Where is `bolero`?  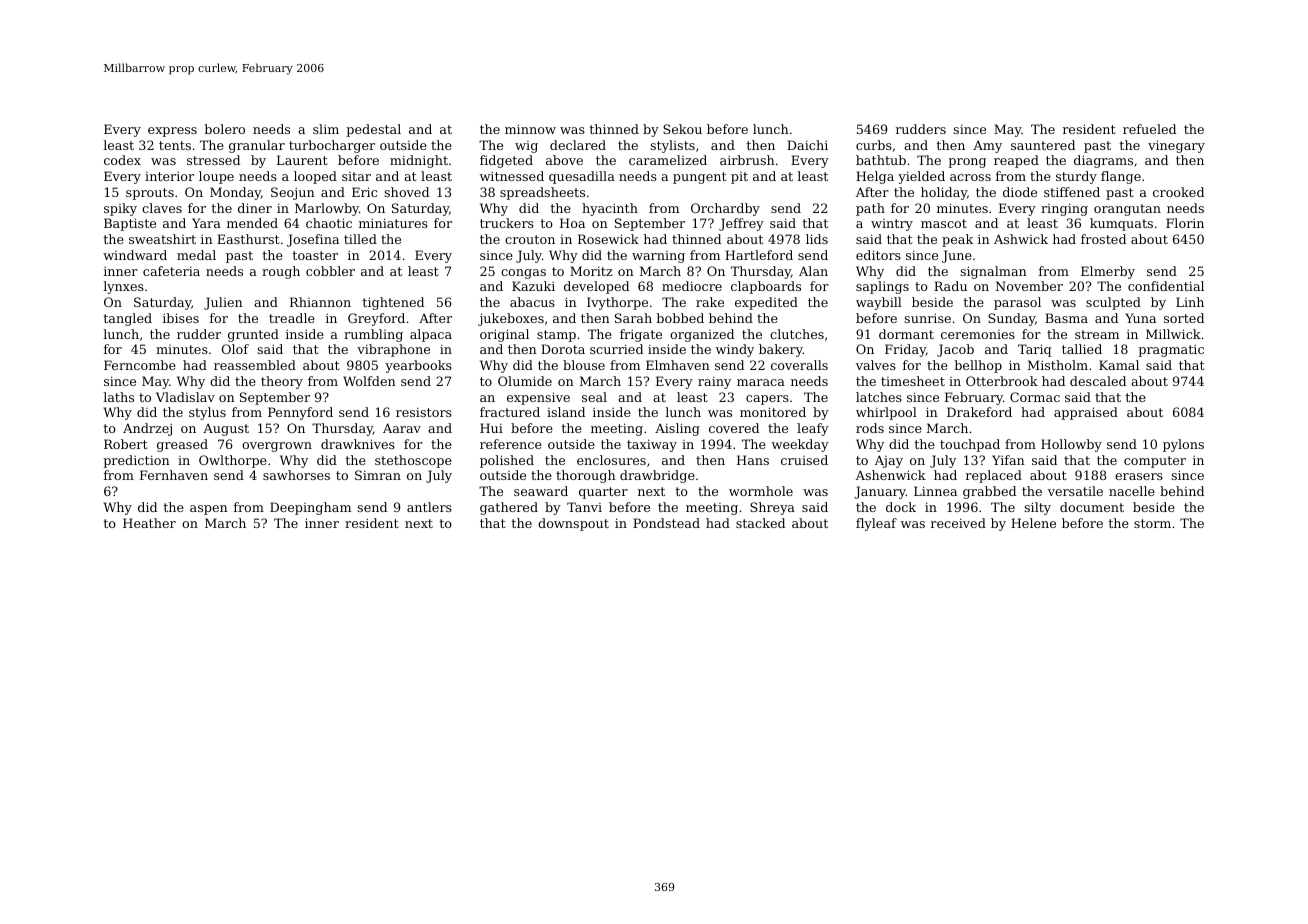 bolero is located at coordinates (224, 129).
